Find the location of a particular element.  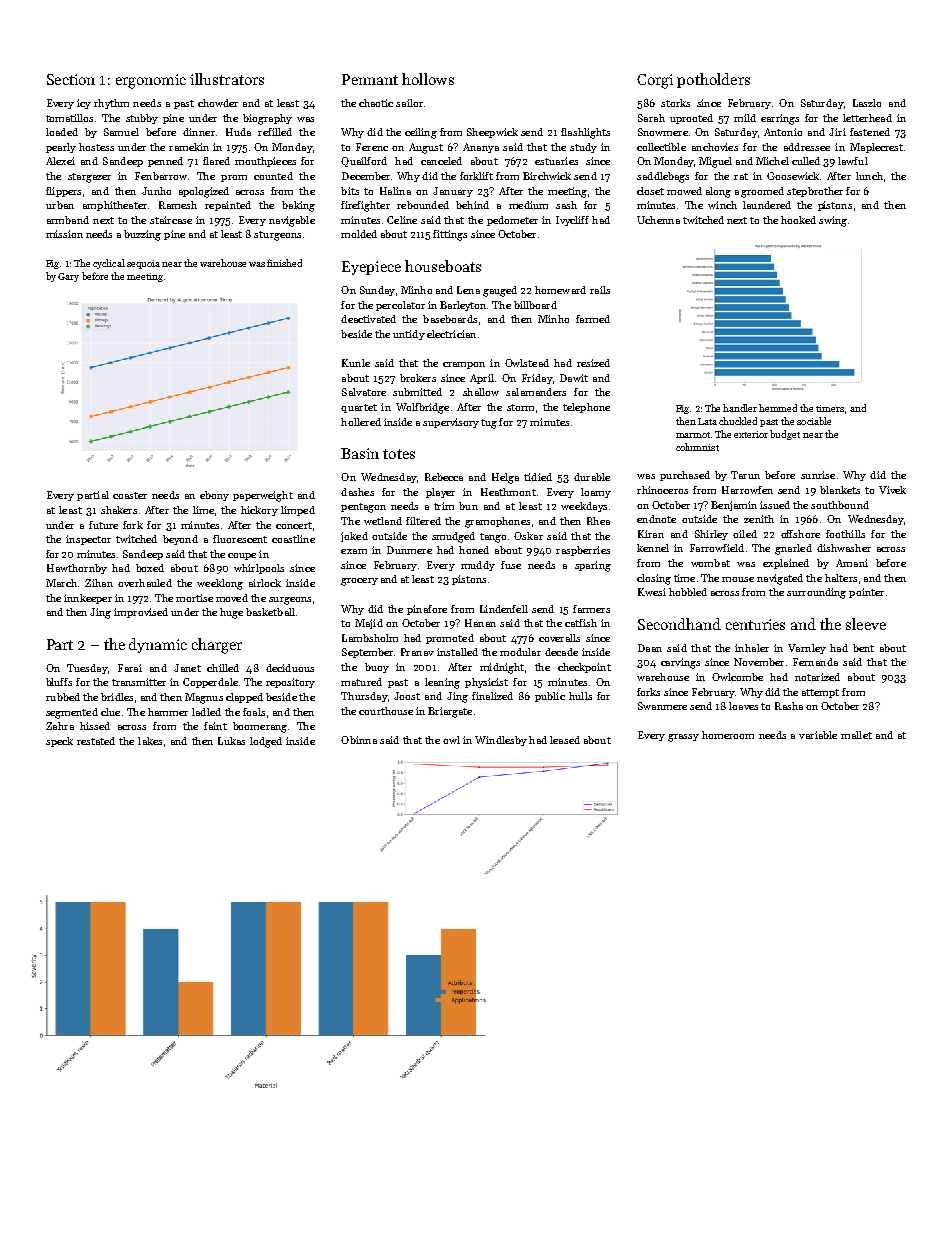

chaotic is located at coordinates (376, 103).
